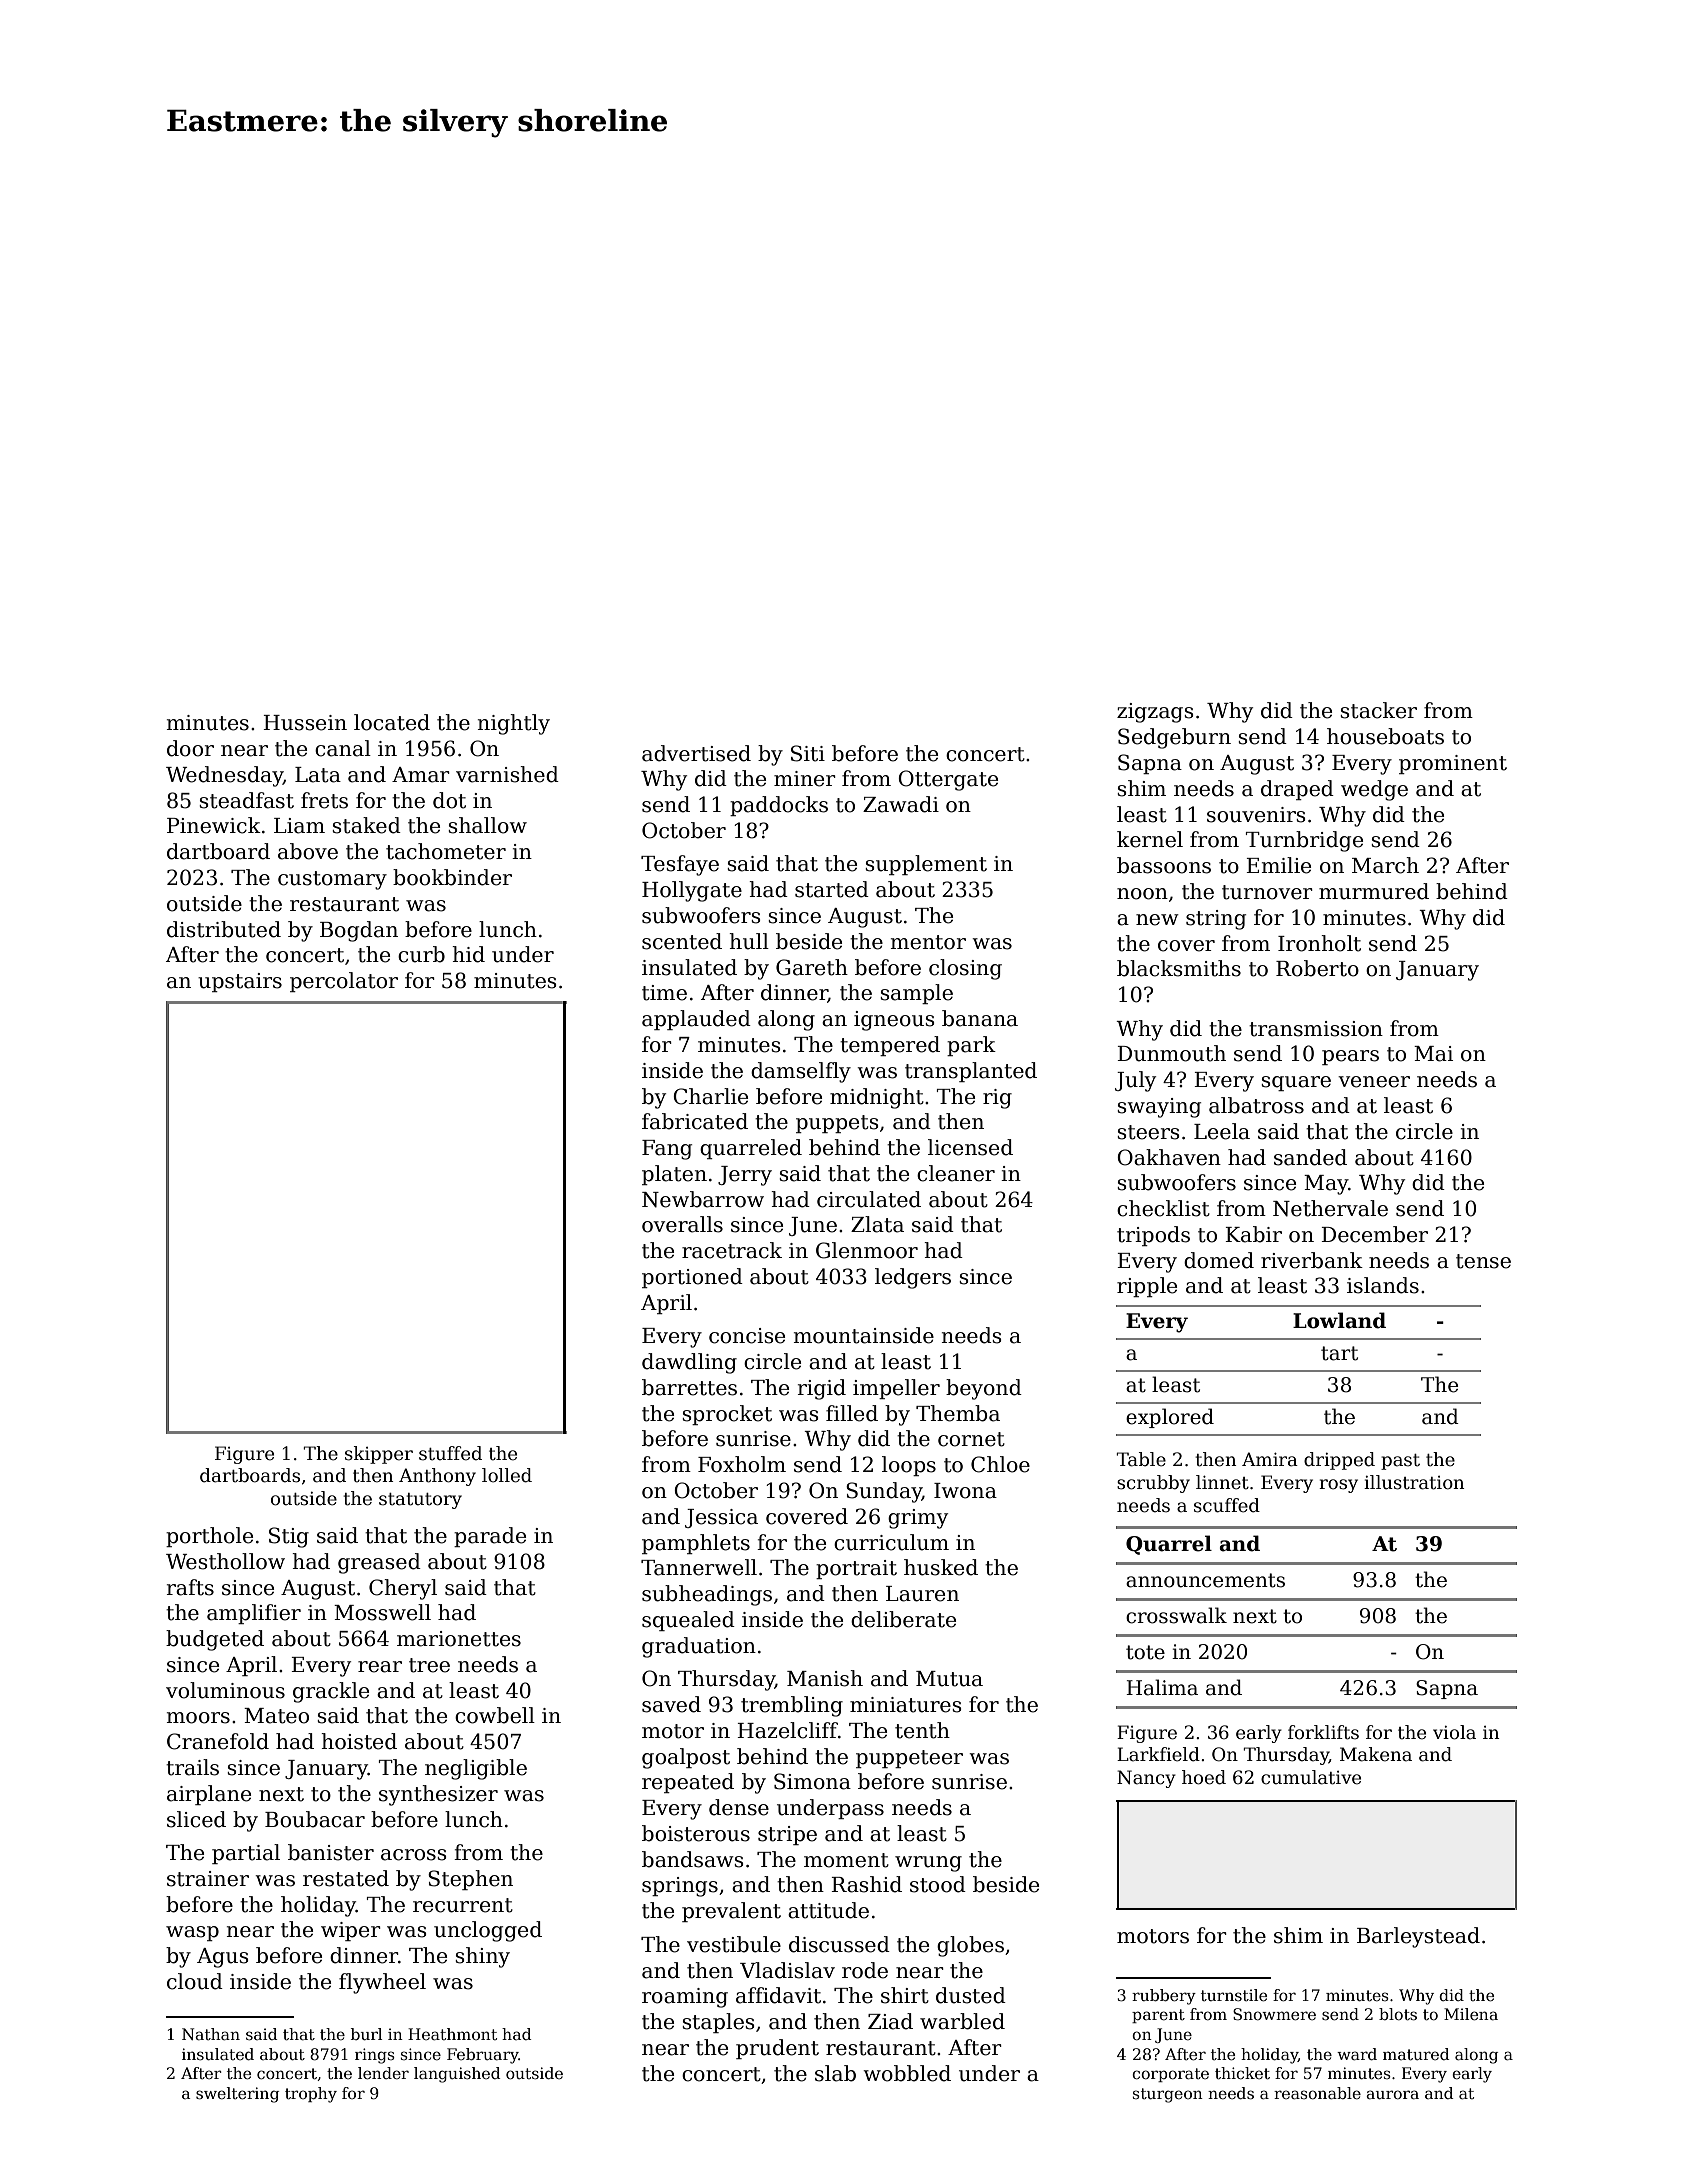  What do you see at coordinates (209, 1537) in the image?
I see `porthole` at bounding box center [209, 1537].
